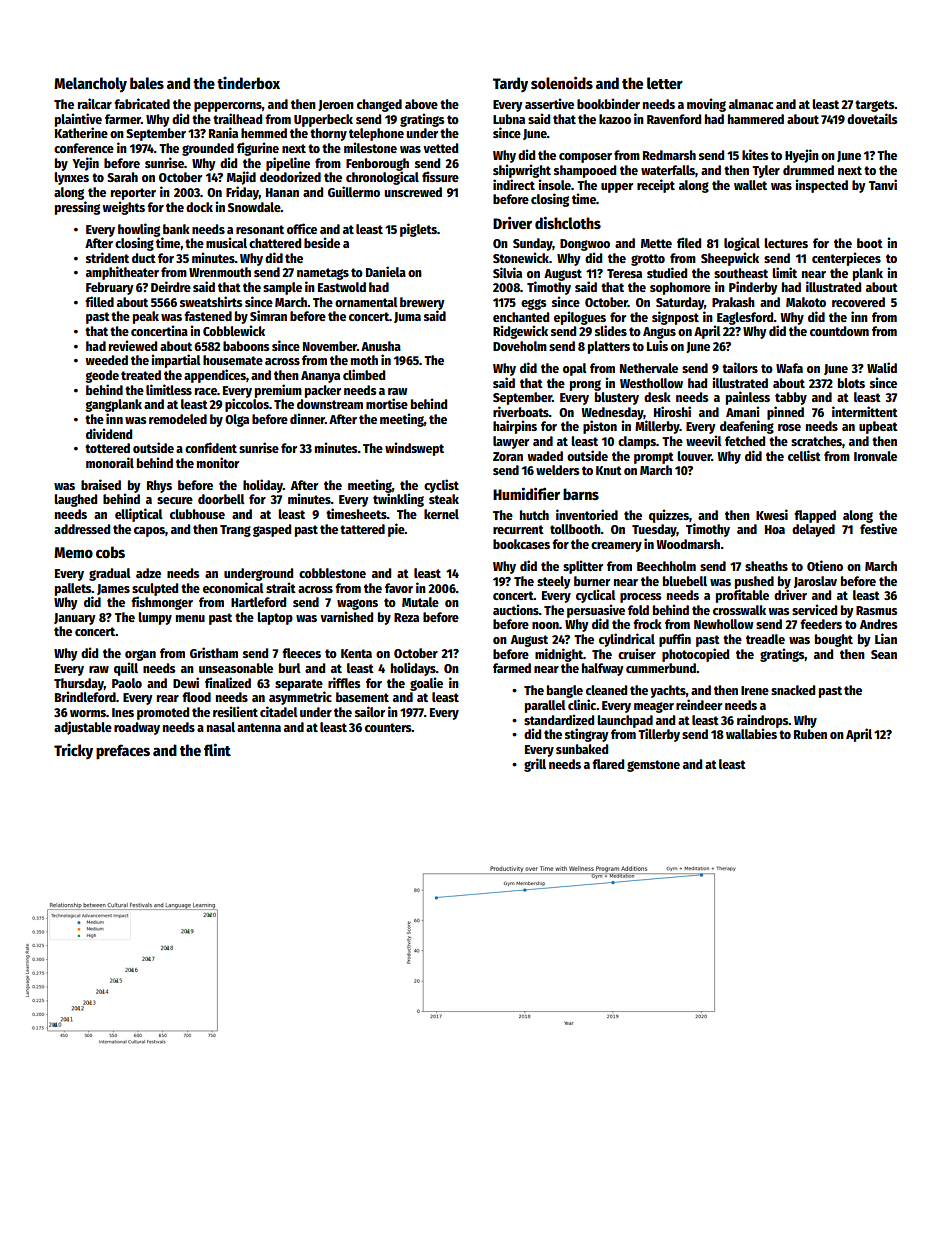  What do you see at coordinates (609, 347) in the page?
I see `platters` at bounding box center [609, 347].
